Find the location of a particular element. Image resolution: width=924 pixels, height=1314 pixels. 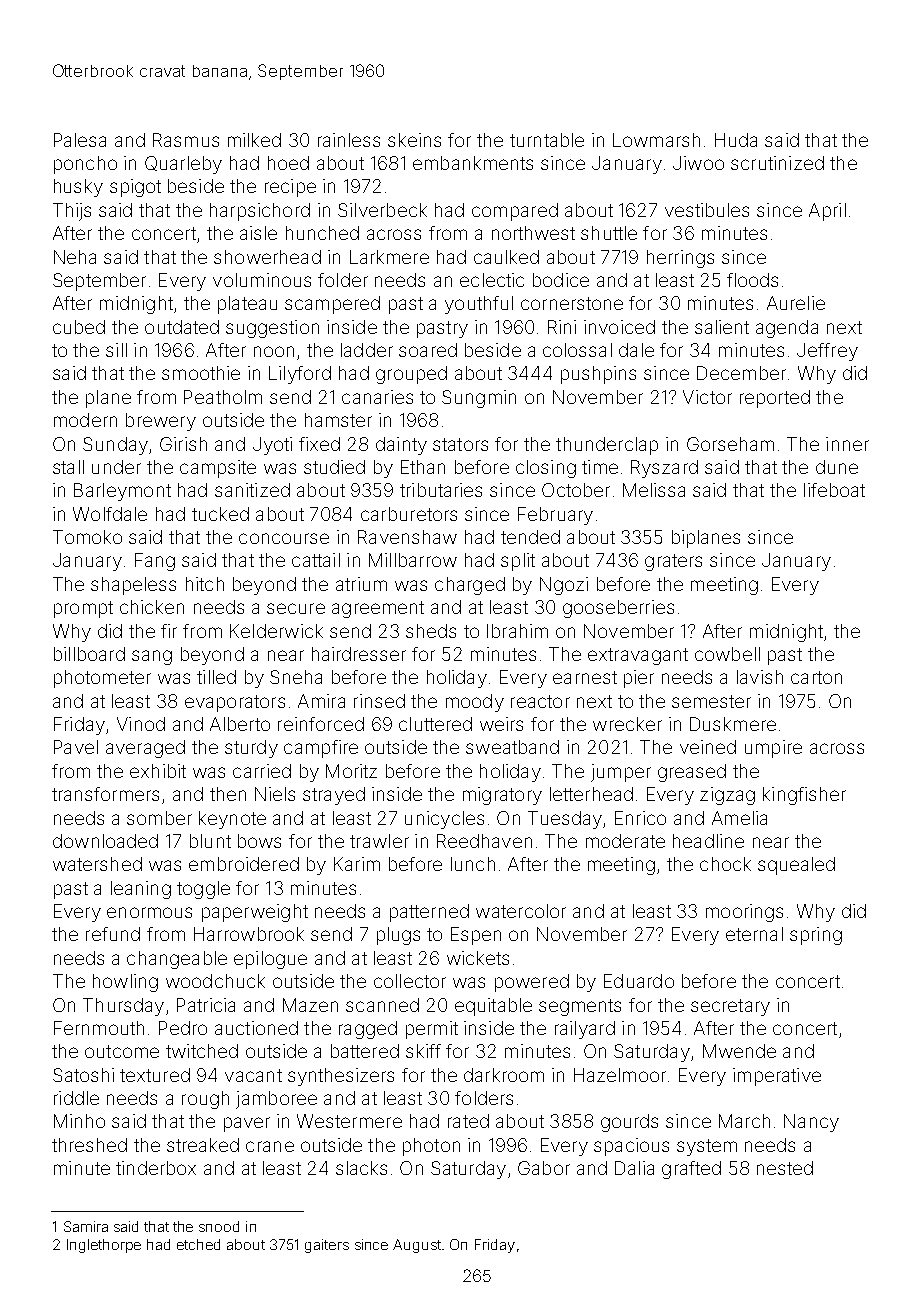

nested is located at coordinates (785, 1168).
